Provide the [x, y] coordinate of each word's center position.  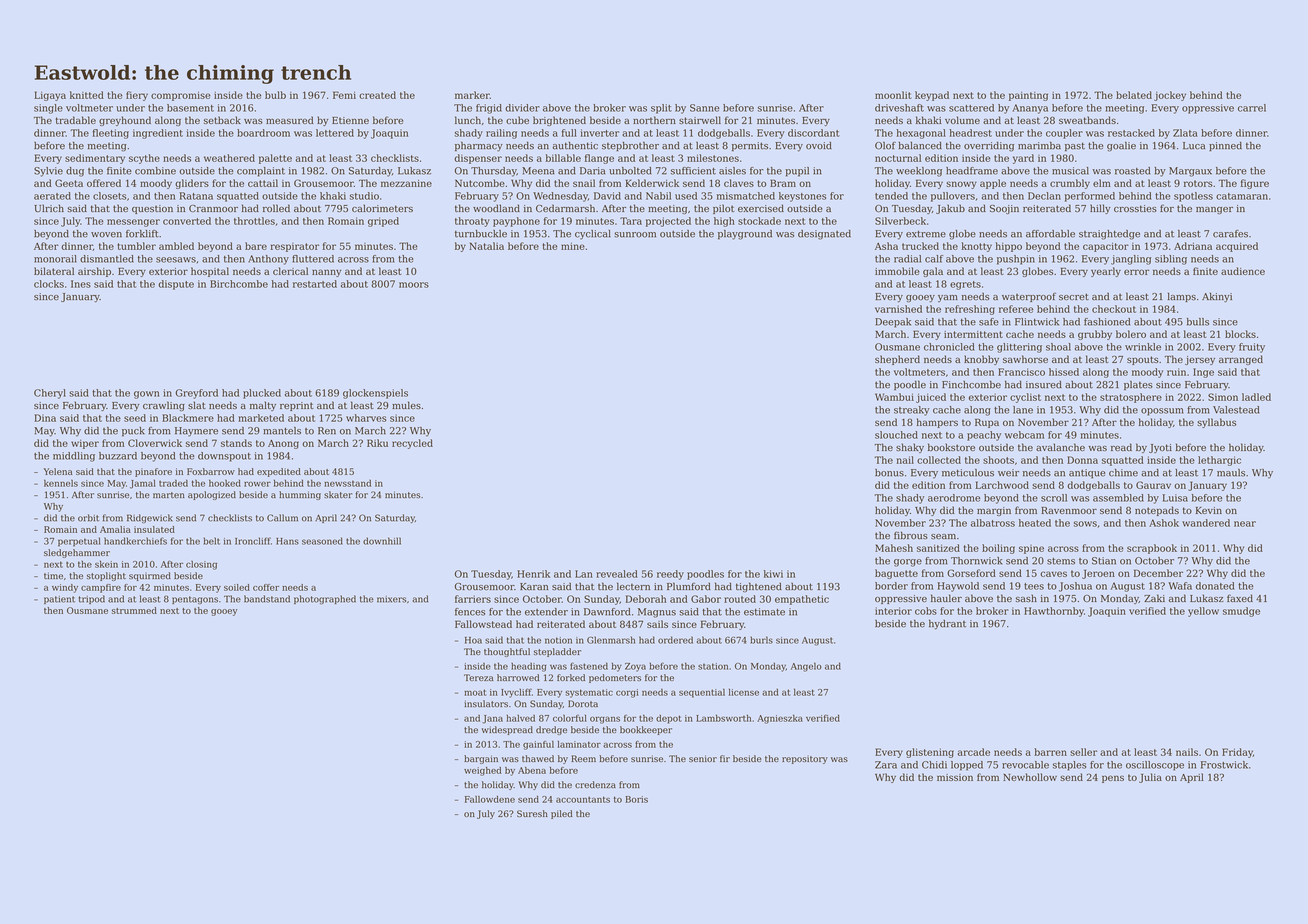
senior [703, 758]
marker [472, 95]
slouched [896, 435]
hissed [1064, 372]
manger [1214, 210]
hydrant [947, 625]
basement [190, 108]
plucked [262, 394]
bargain [481, 759]
